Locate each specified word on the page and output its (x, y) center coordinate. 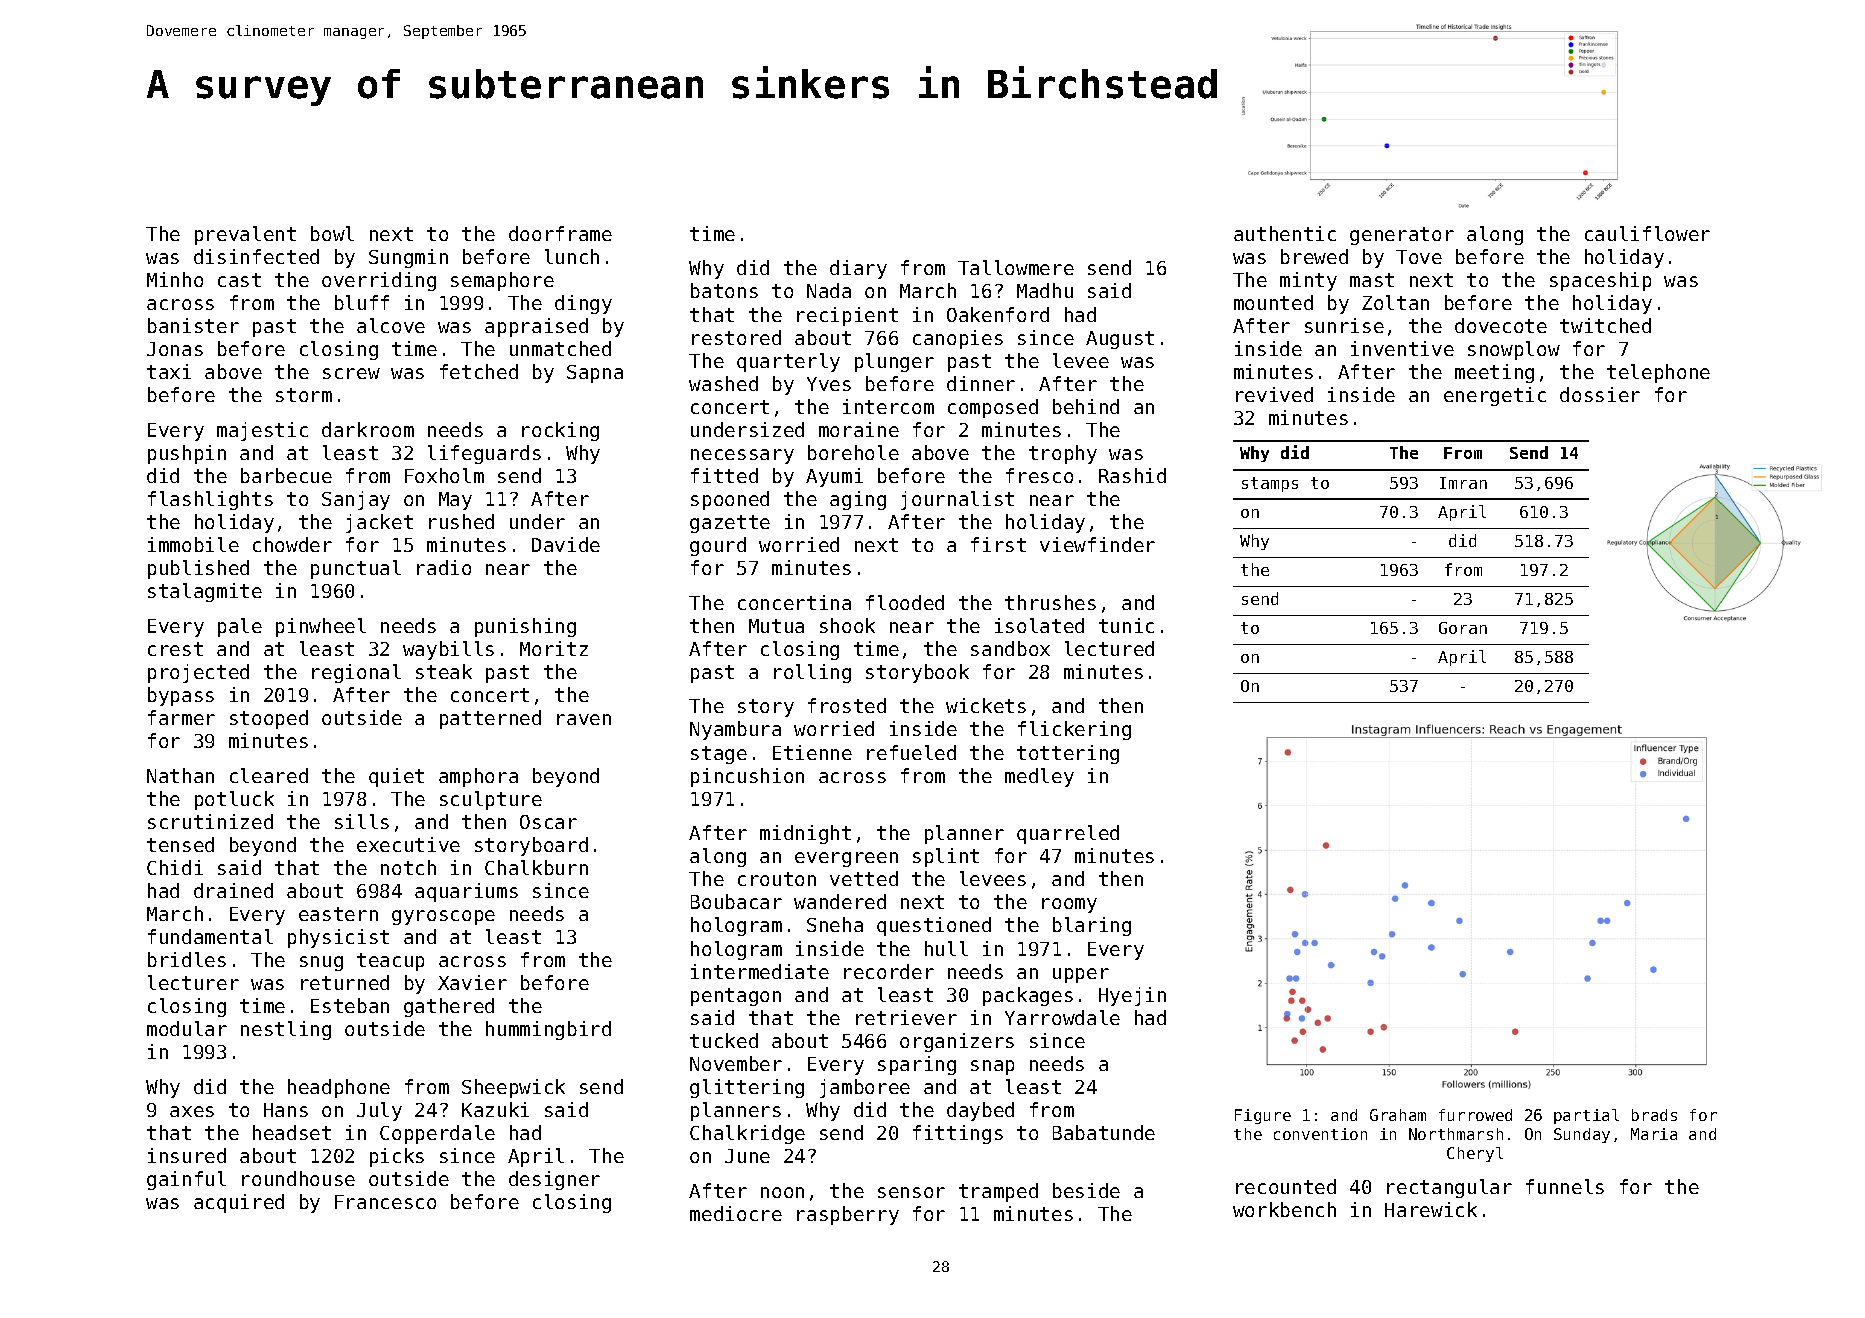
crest (175, 649)
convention (1320, 1134)
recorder (889, 971)
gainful (186, 1180)
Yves (829, 384)
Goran (1463, 628)
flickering (1074, 730)
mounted (1273, 302)
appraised (536, 327)
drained (233, 890)
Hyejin (1132, 996)
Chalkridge (747, 1134)
